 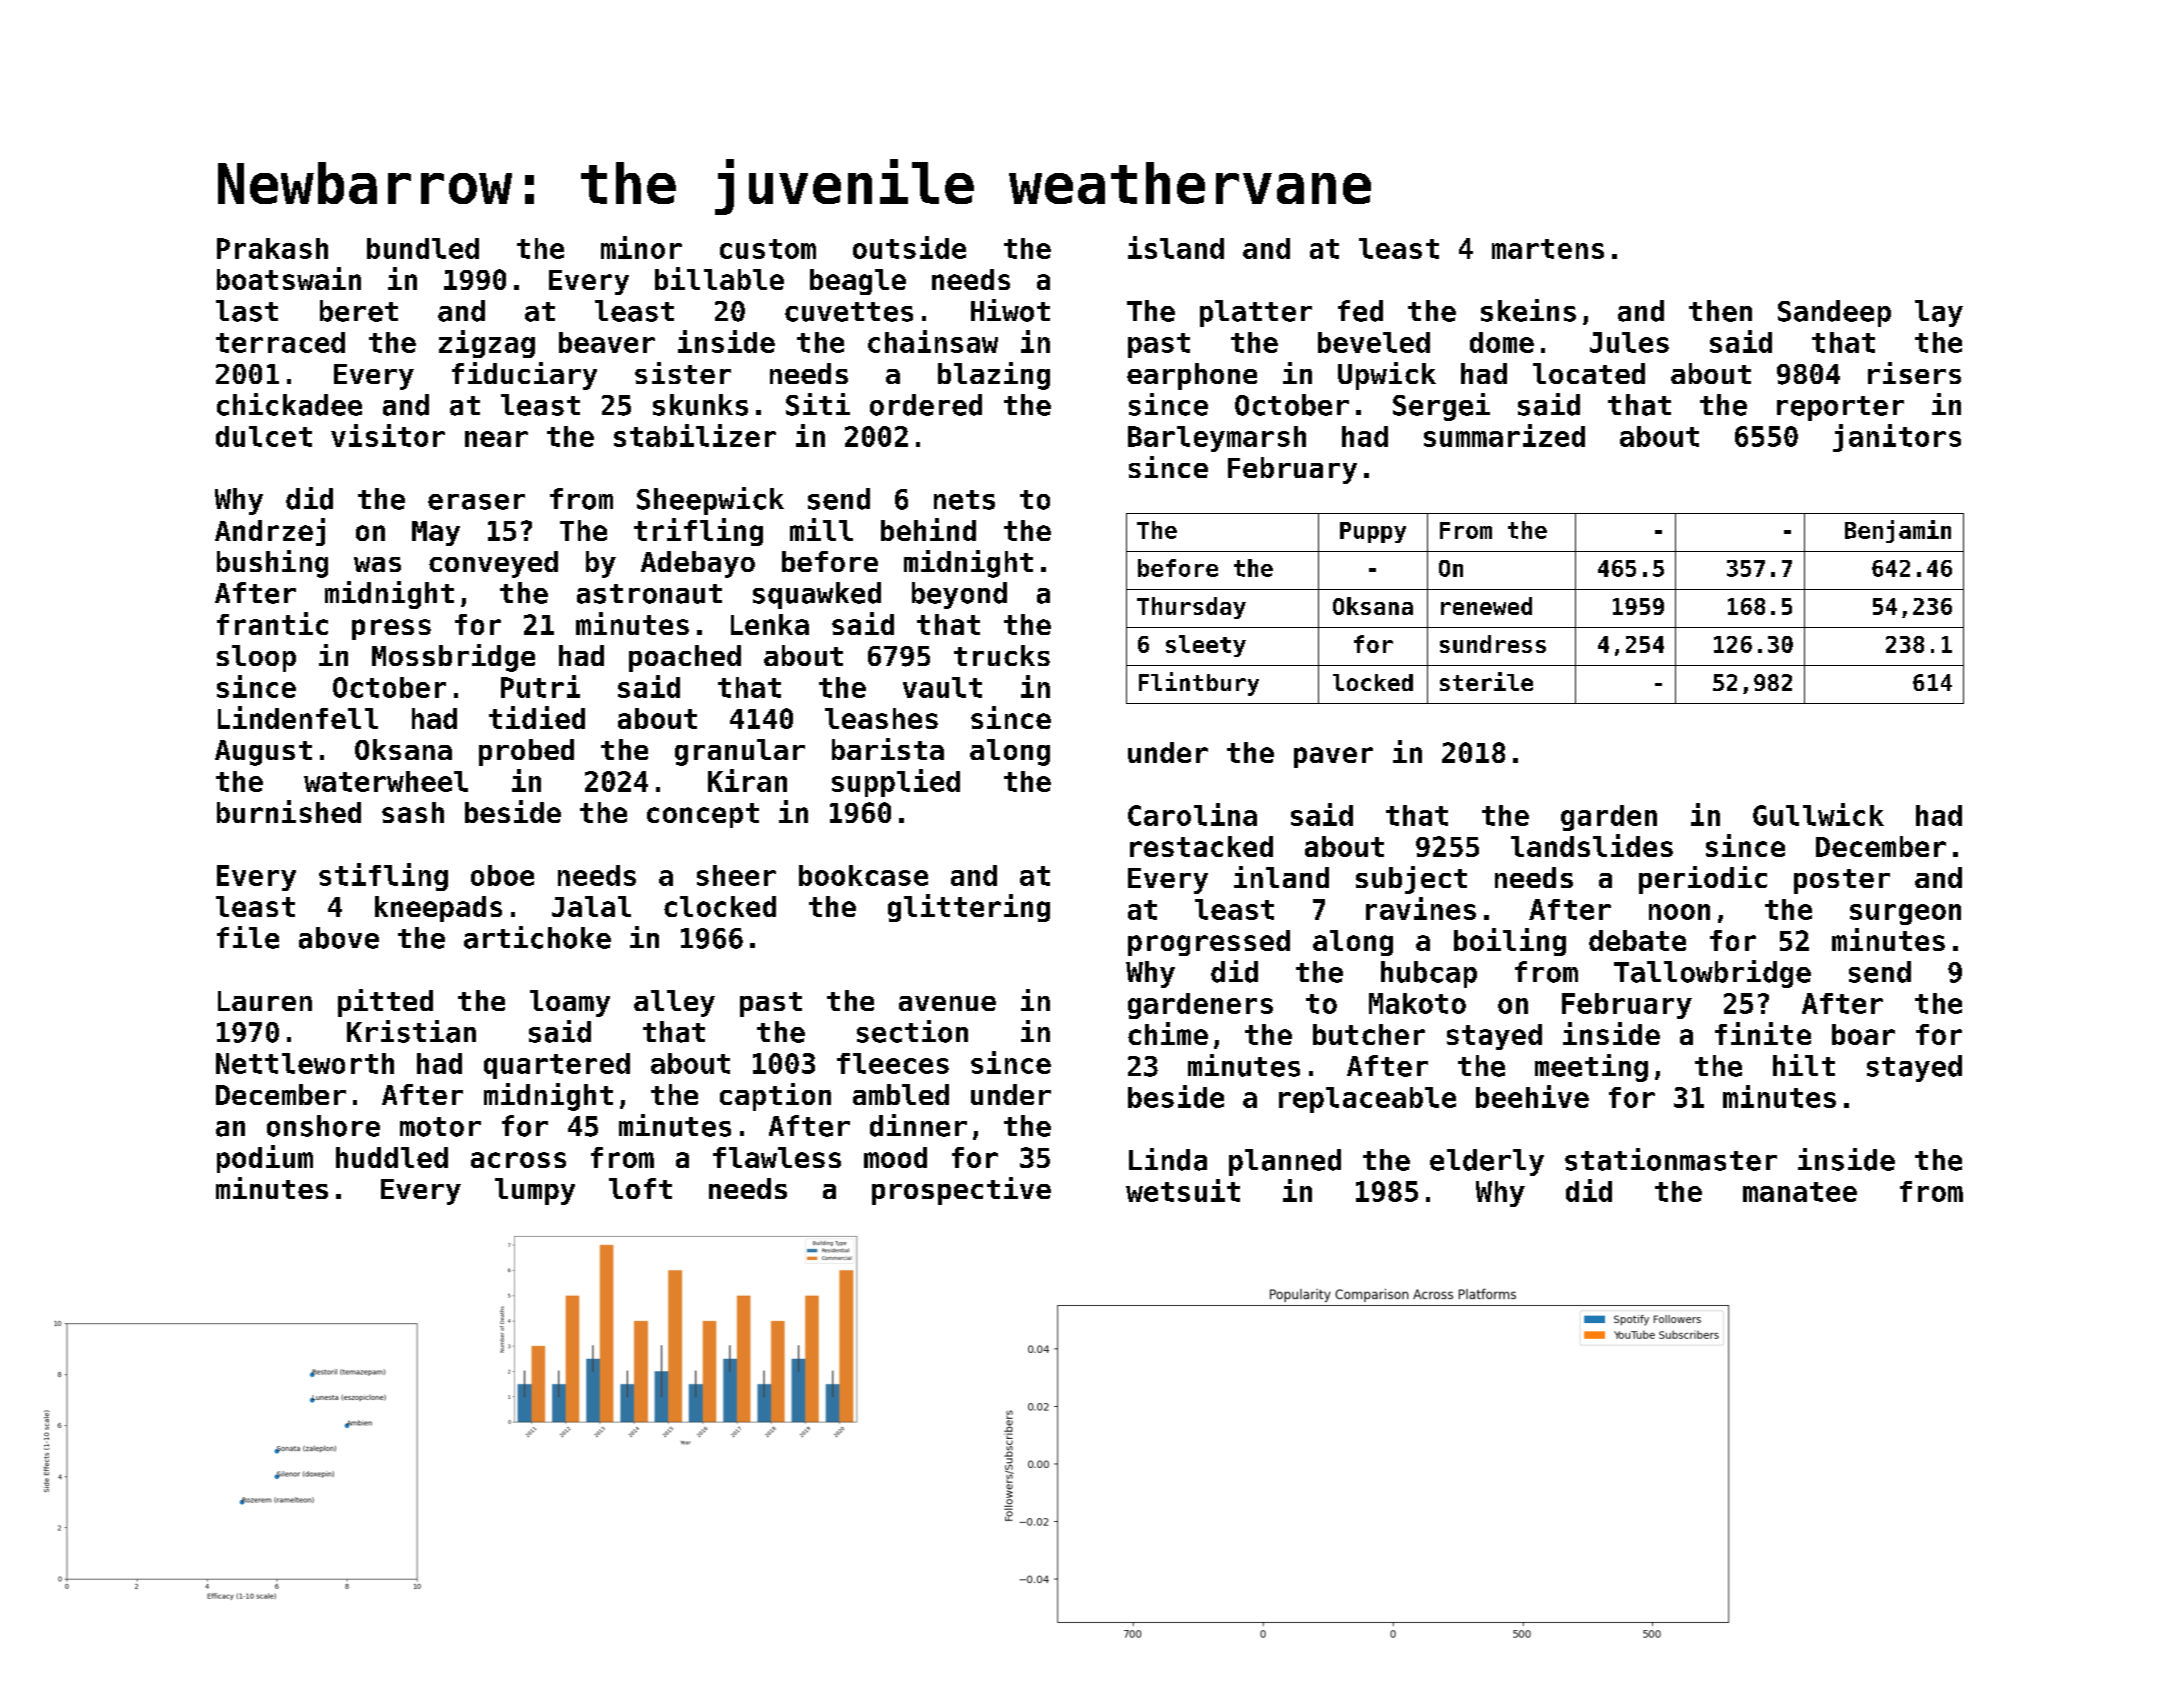 What do you see at coordinates (476, 502) in the screenshot?
I see `eraser` at bounding box center [476, 502].
